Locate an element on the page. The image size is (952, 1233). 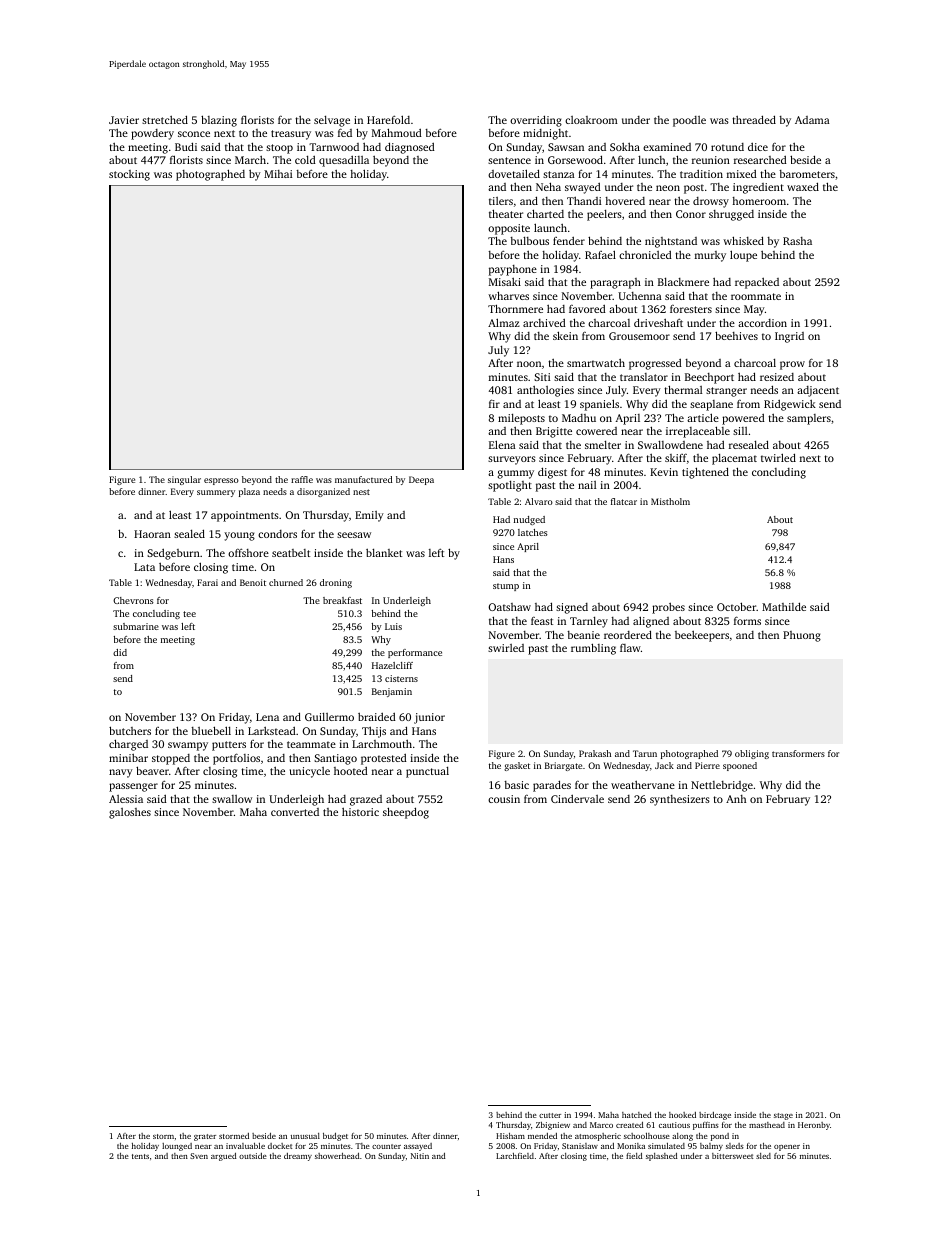
repacked is located at coordinates (757, 283).
